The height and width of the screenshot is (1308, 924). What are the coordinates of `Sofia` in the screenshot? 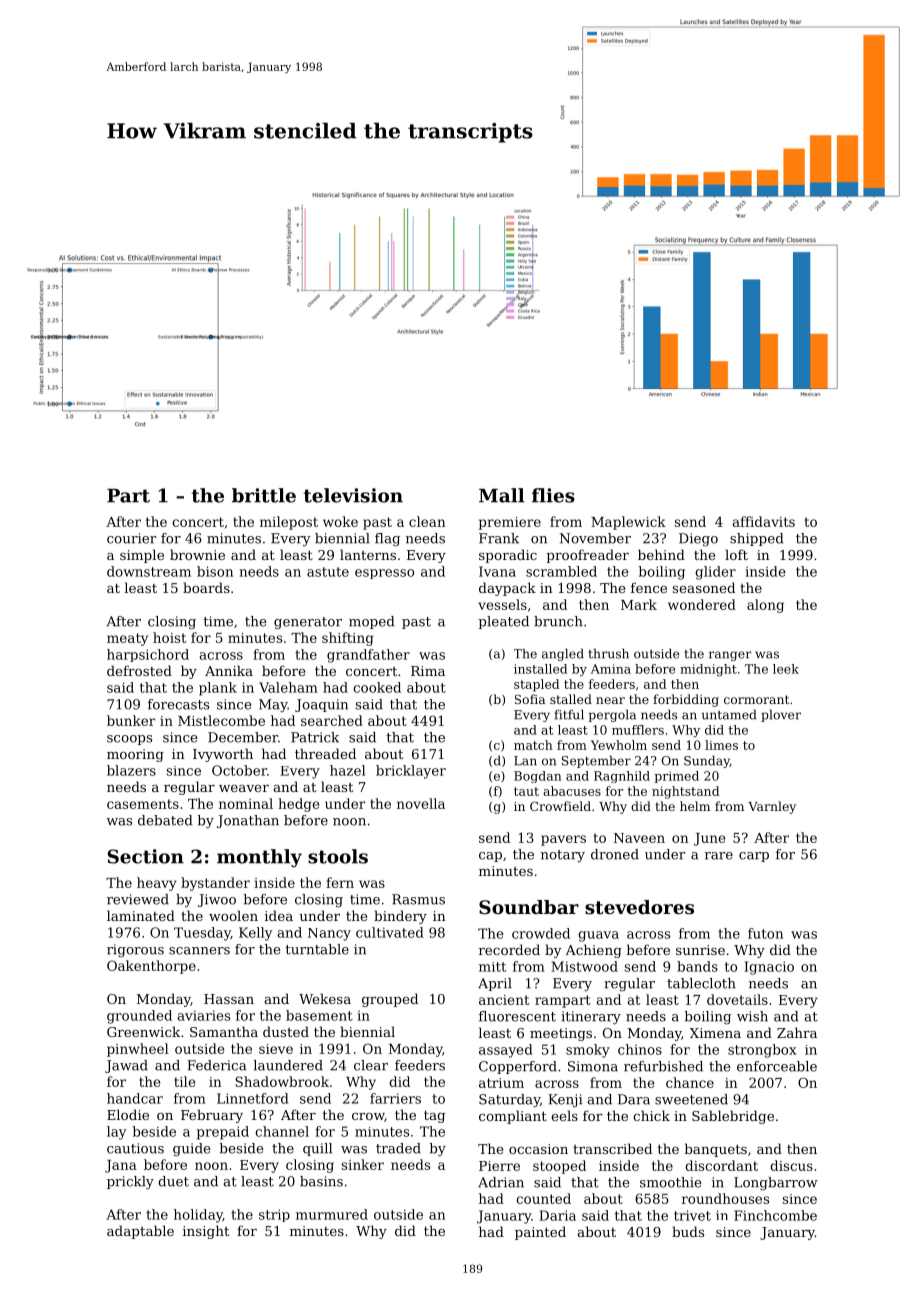 It's located at (530, 699).
